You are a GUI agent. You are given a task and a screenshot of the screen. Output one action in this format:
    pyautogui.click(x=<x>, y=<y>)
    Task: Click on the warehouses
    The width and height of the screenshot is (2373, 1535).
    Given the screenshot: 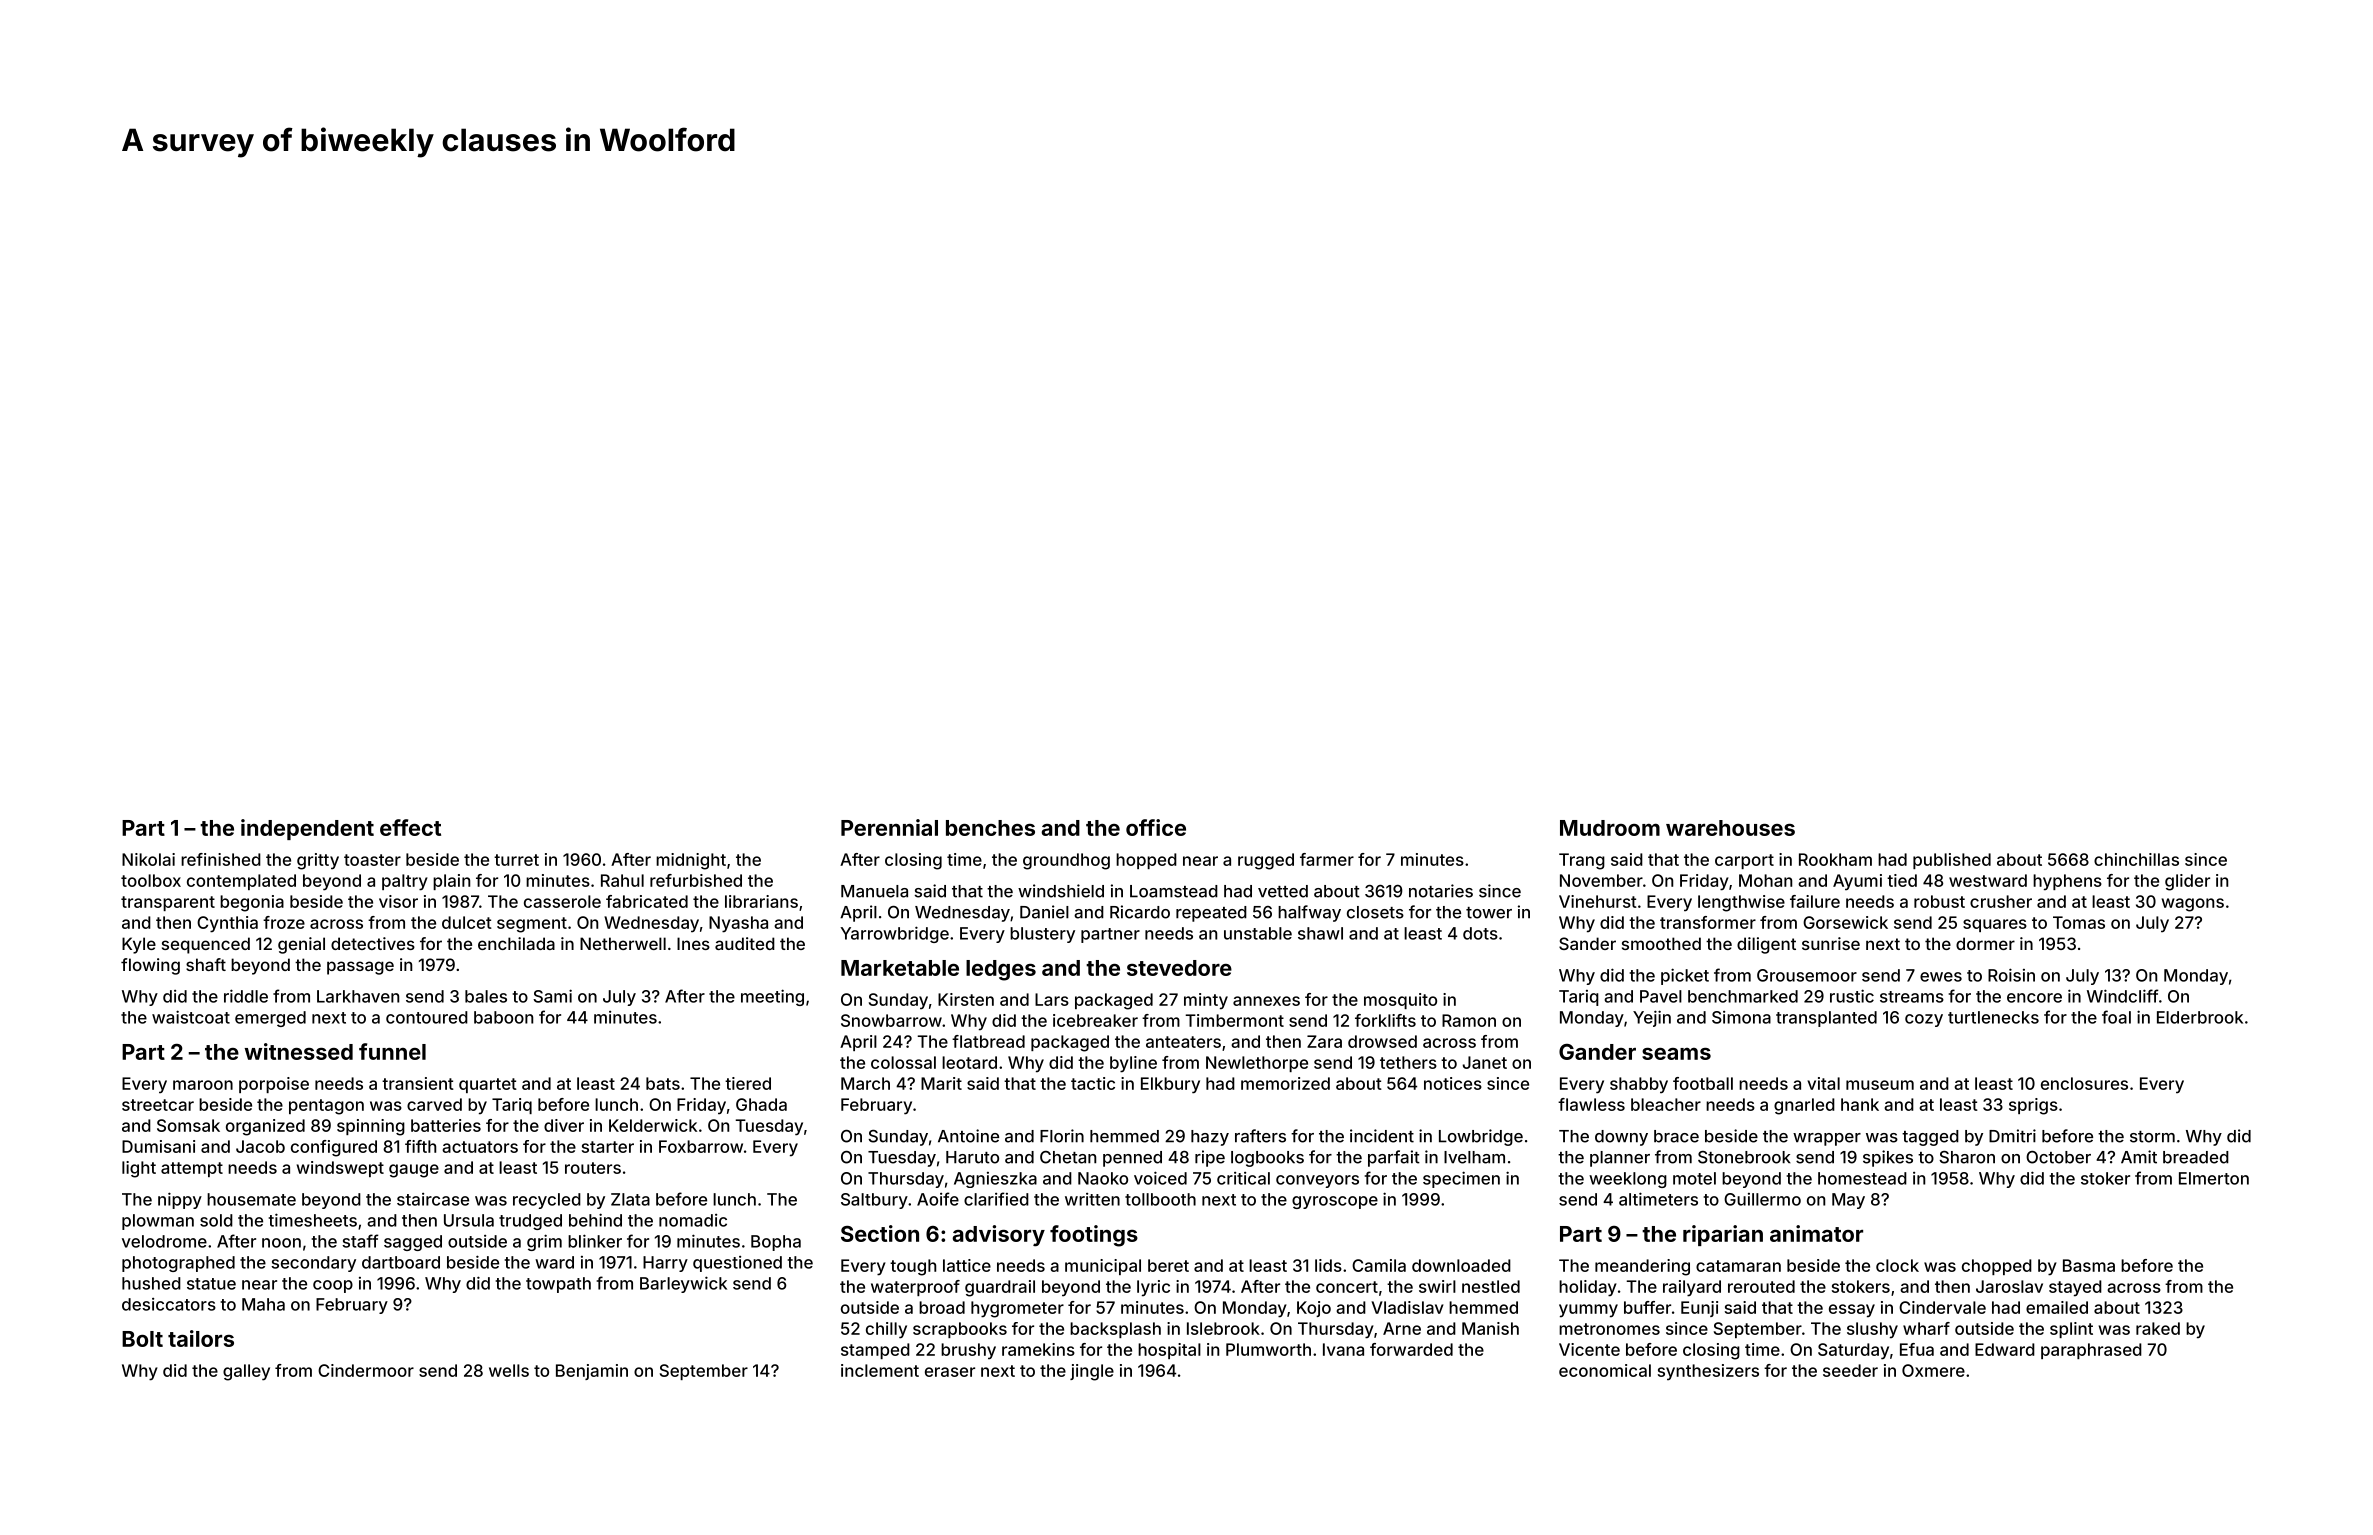 What is the action you would take?
    pyautogui.click(x=1730, y=828)
